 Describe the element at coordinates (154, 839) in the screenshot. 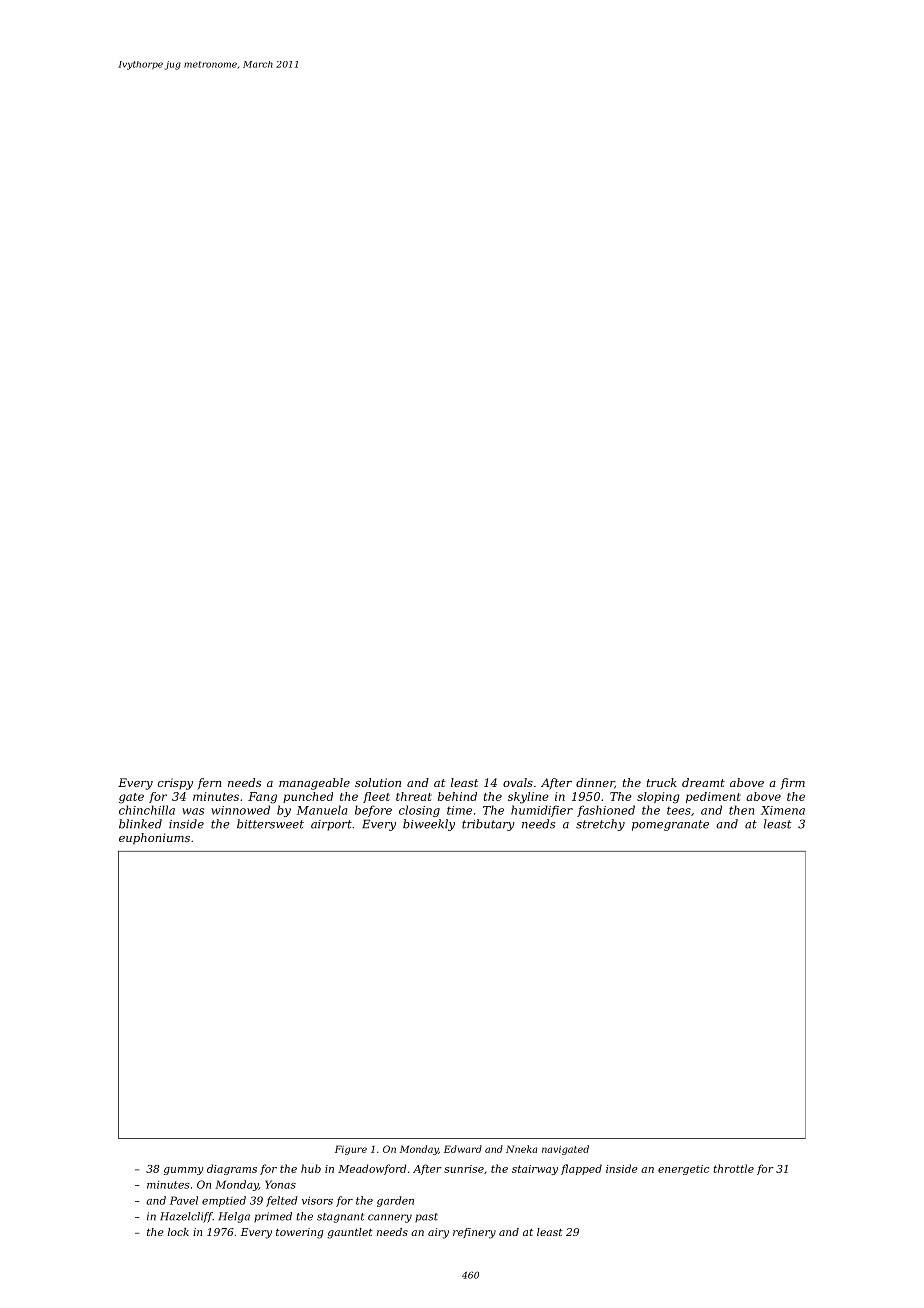

I see `euphoniums` at that location.
